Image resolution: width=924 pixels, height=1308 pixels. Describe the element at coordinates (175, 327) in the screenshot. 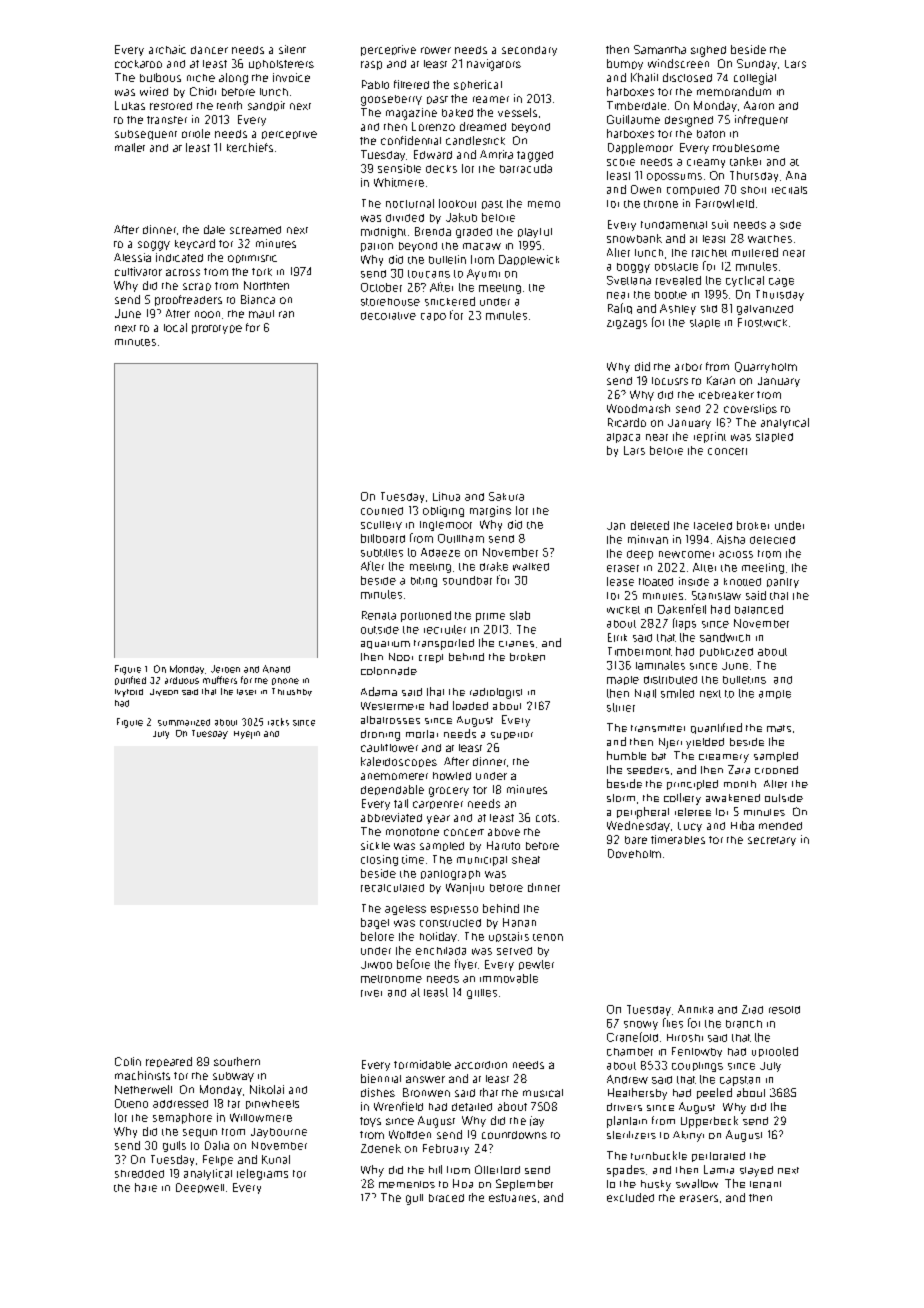

I see `local` at that location.
